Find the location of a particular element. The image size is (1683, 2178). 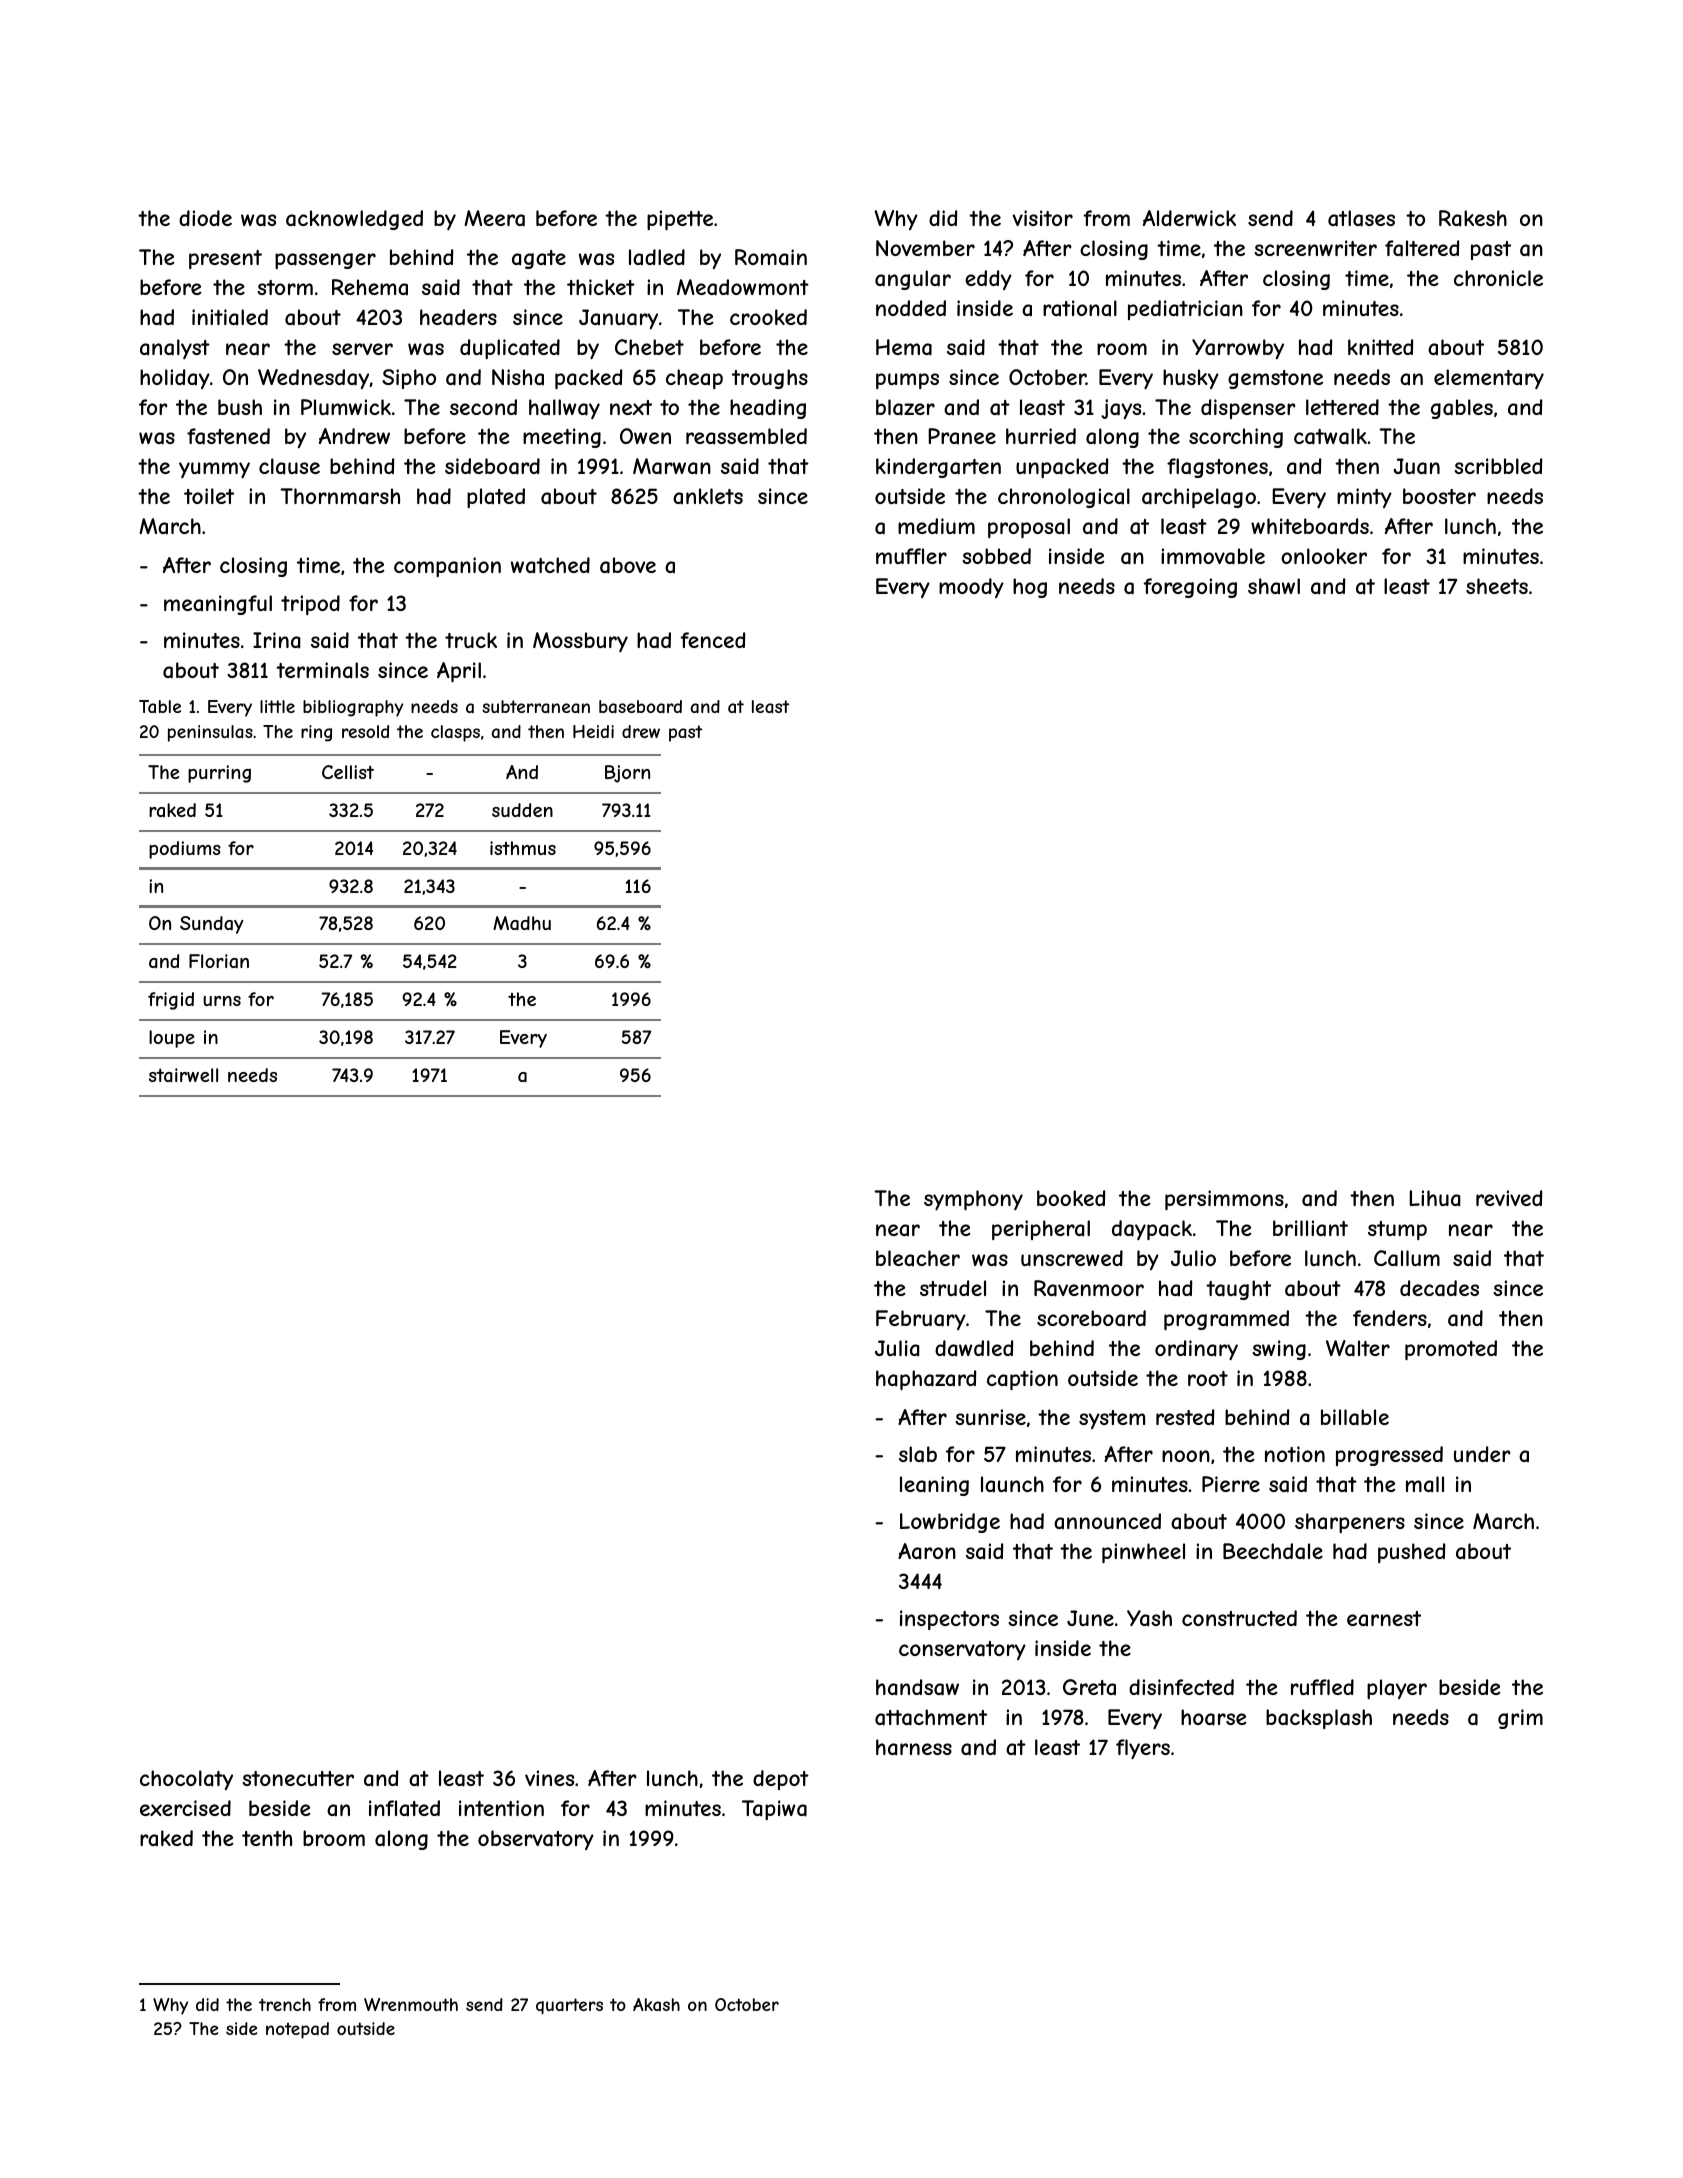

Greta is located at coordinates (1089, 1687).
